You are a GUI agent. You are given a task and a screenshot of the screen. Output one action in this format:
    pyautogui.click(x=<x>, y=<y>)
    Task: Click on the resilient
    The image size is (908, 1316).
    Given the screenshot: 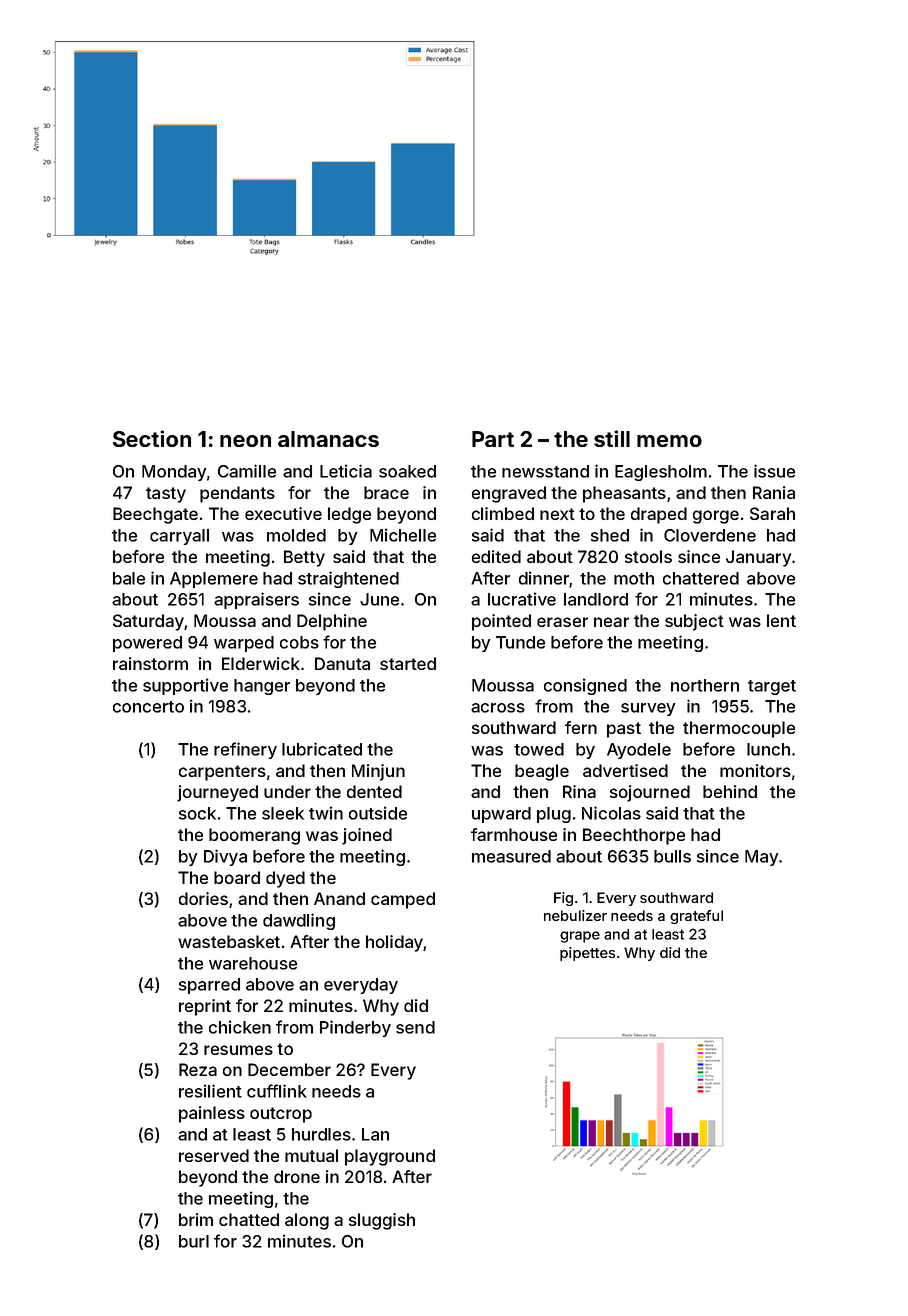 What is the action you would take?
    pyautogui.click(x=210, y=1091)
